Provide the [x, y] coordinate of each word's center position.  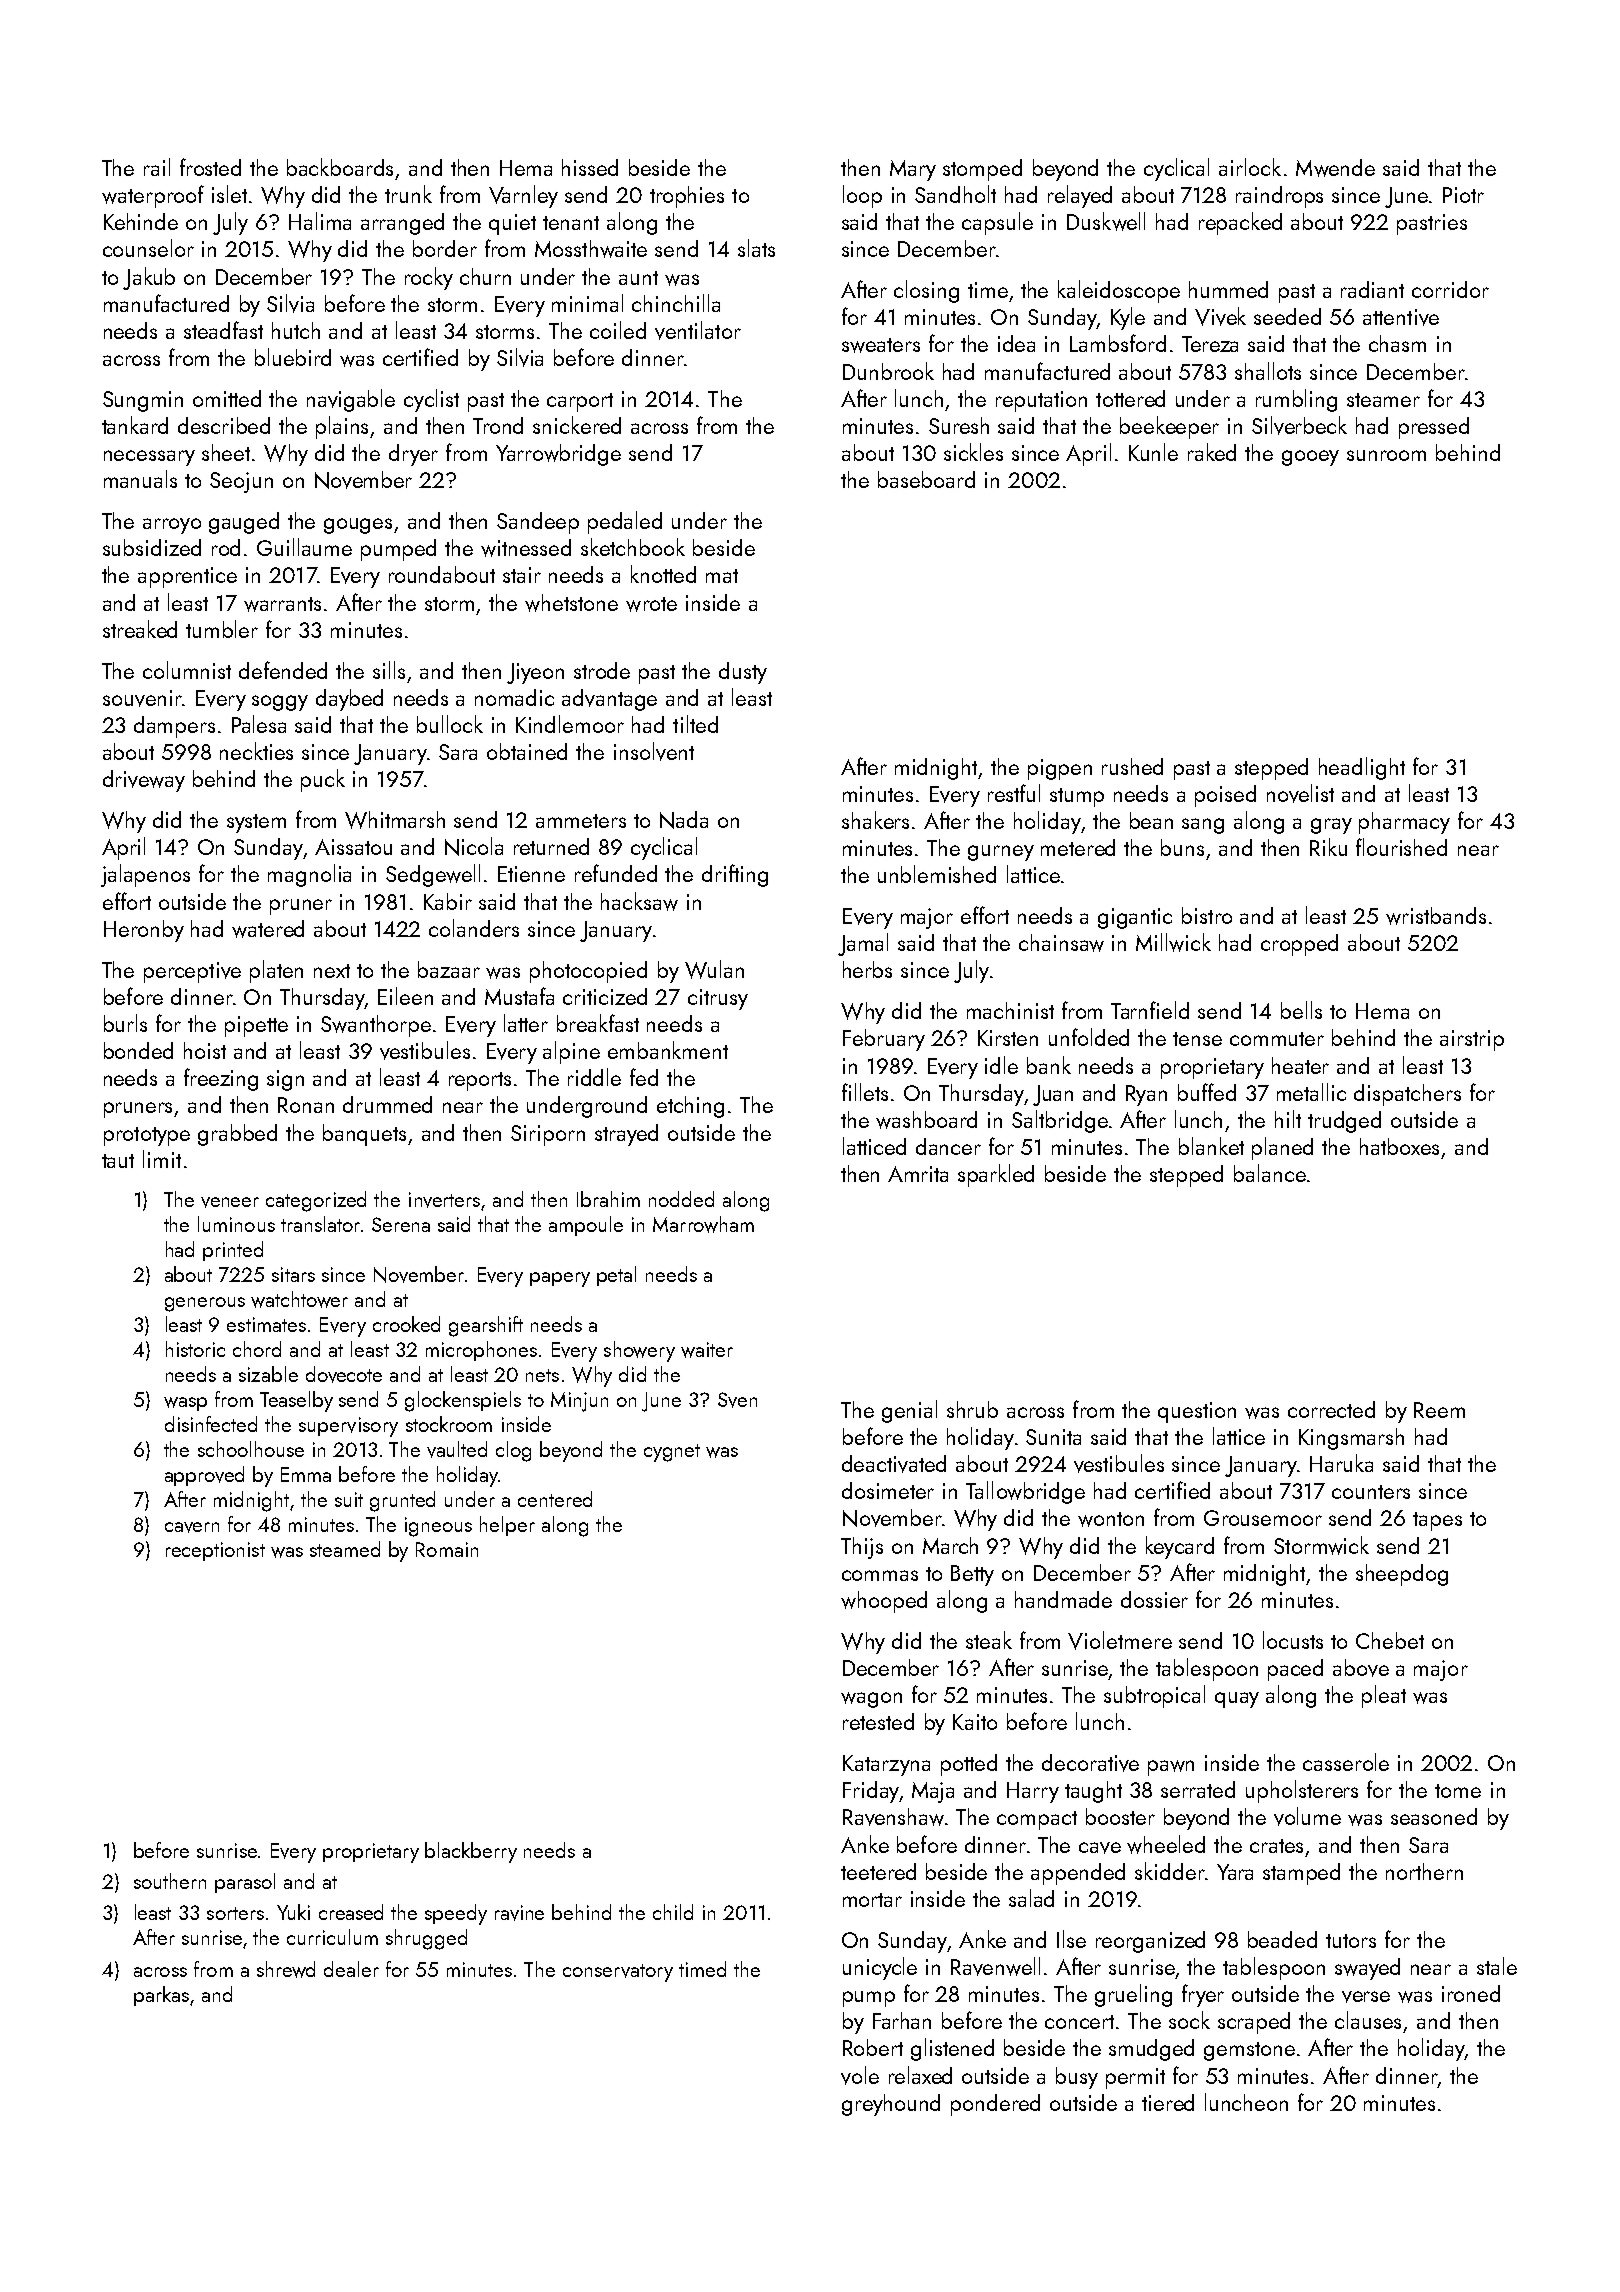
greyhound [891, 2105]
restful [1014, 793]
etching [690, 1107]
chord [257, 1349]
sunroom [1386, 455]
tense [1197, 1039]
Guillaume [304, 547]
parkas [161, 1996]
